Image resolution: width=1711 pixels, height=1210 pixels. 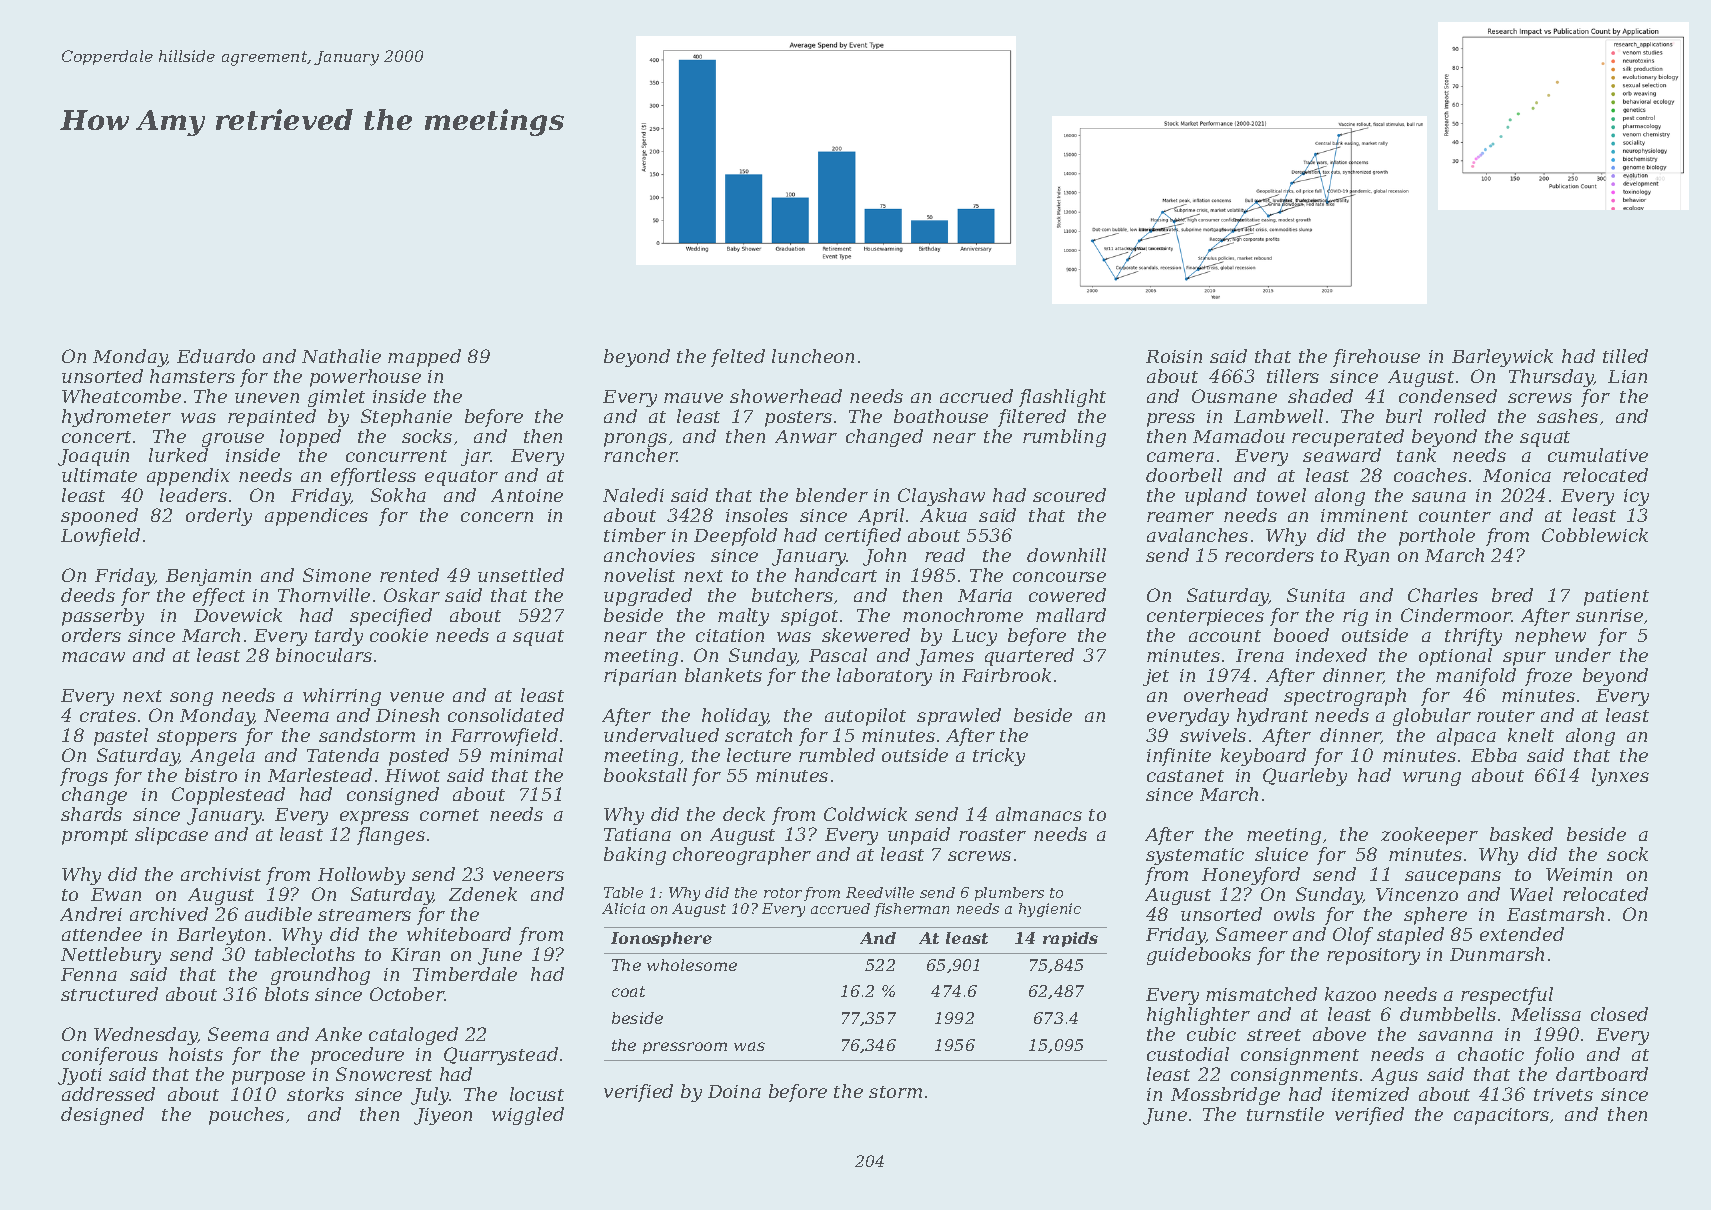 I want to click on tardy, so click(x=339, y=637).
